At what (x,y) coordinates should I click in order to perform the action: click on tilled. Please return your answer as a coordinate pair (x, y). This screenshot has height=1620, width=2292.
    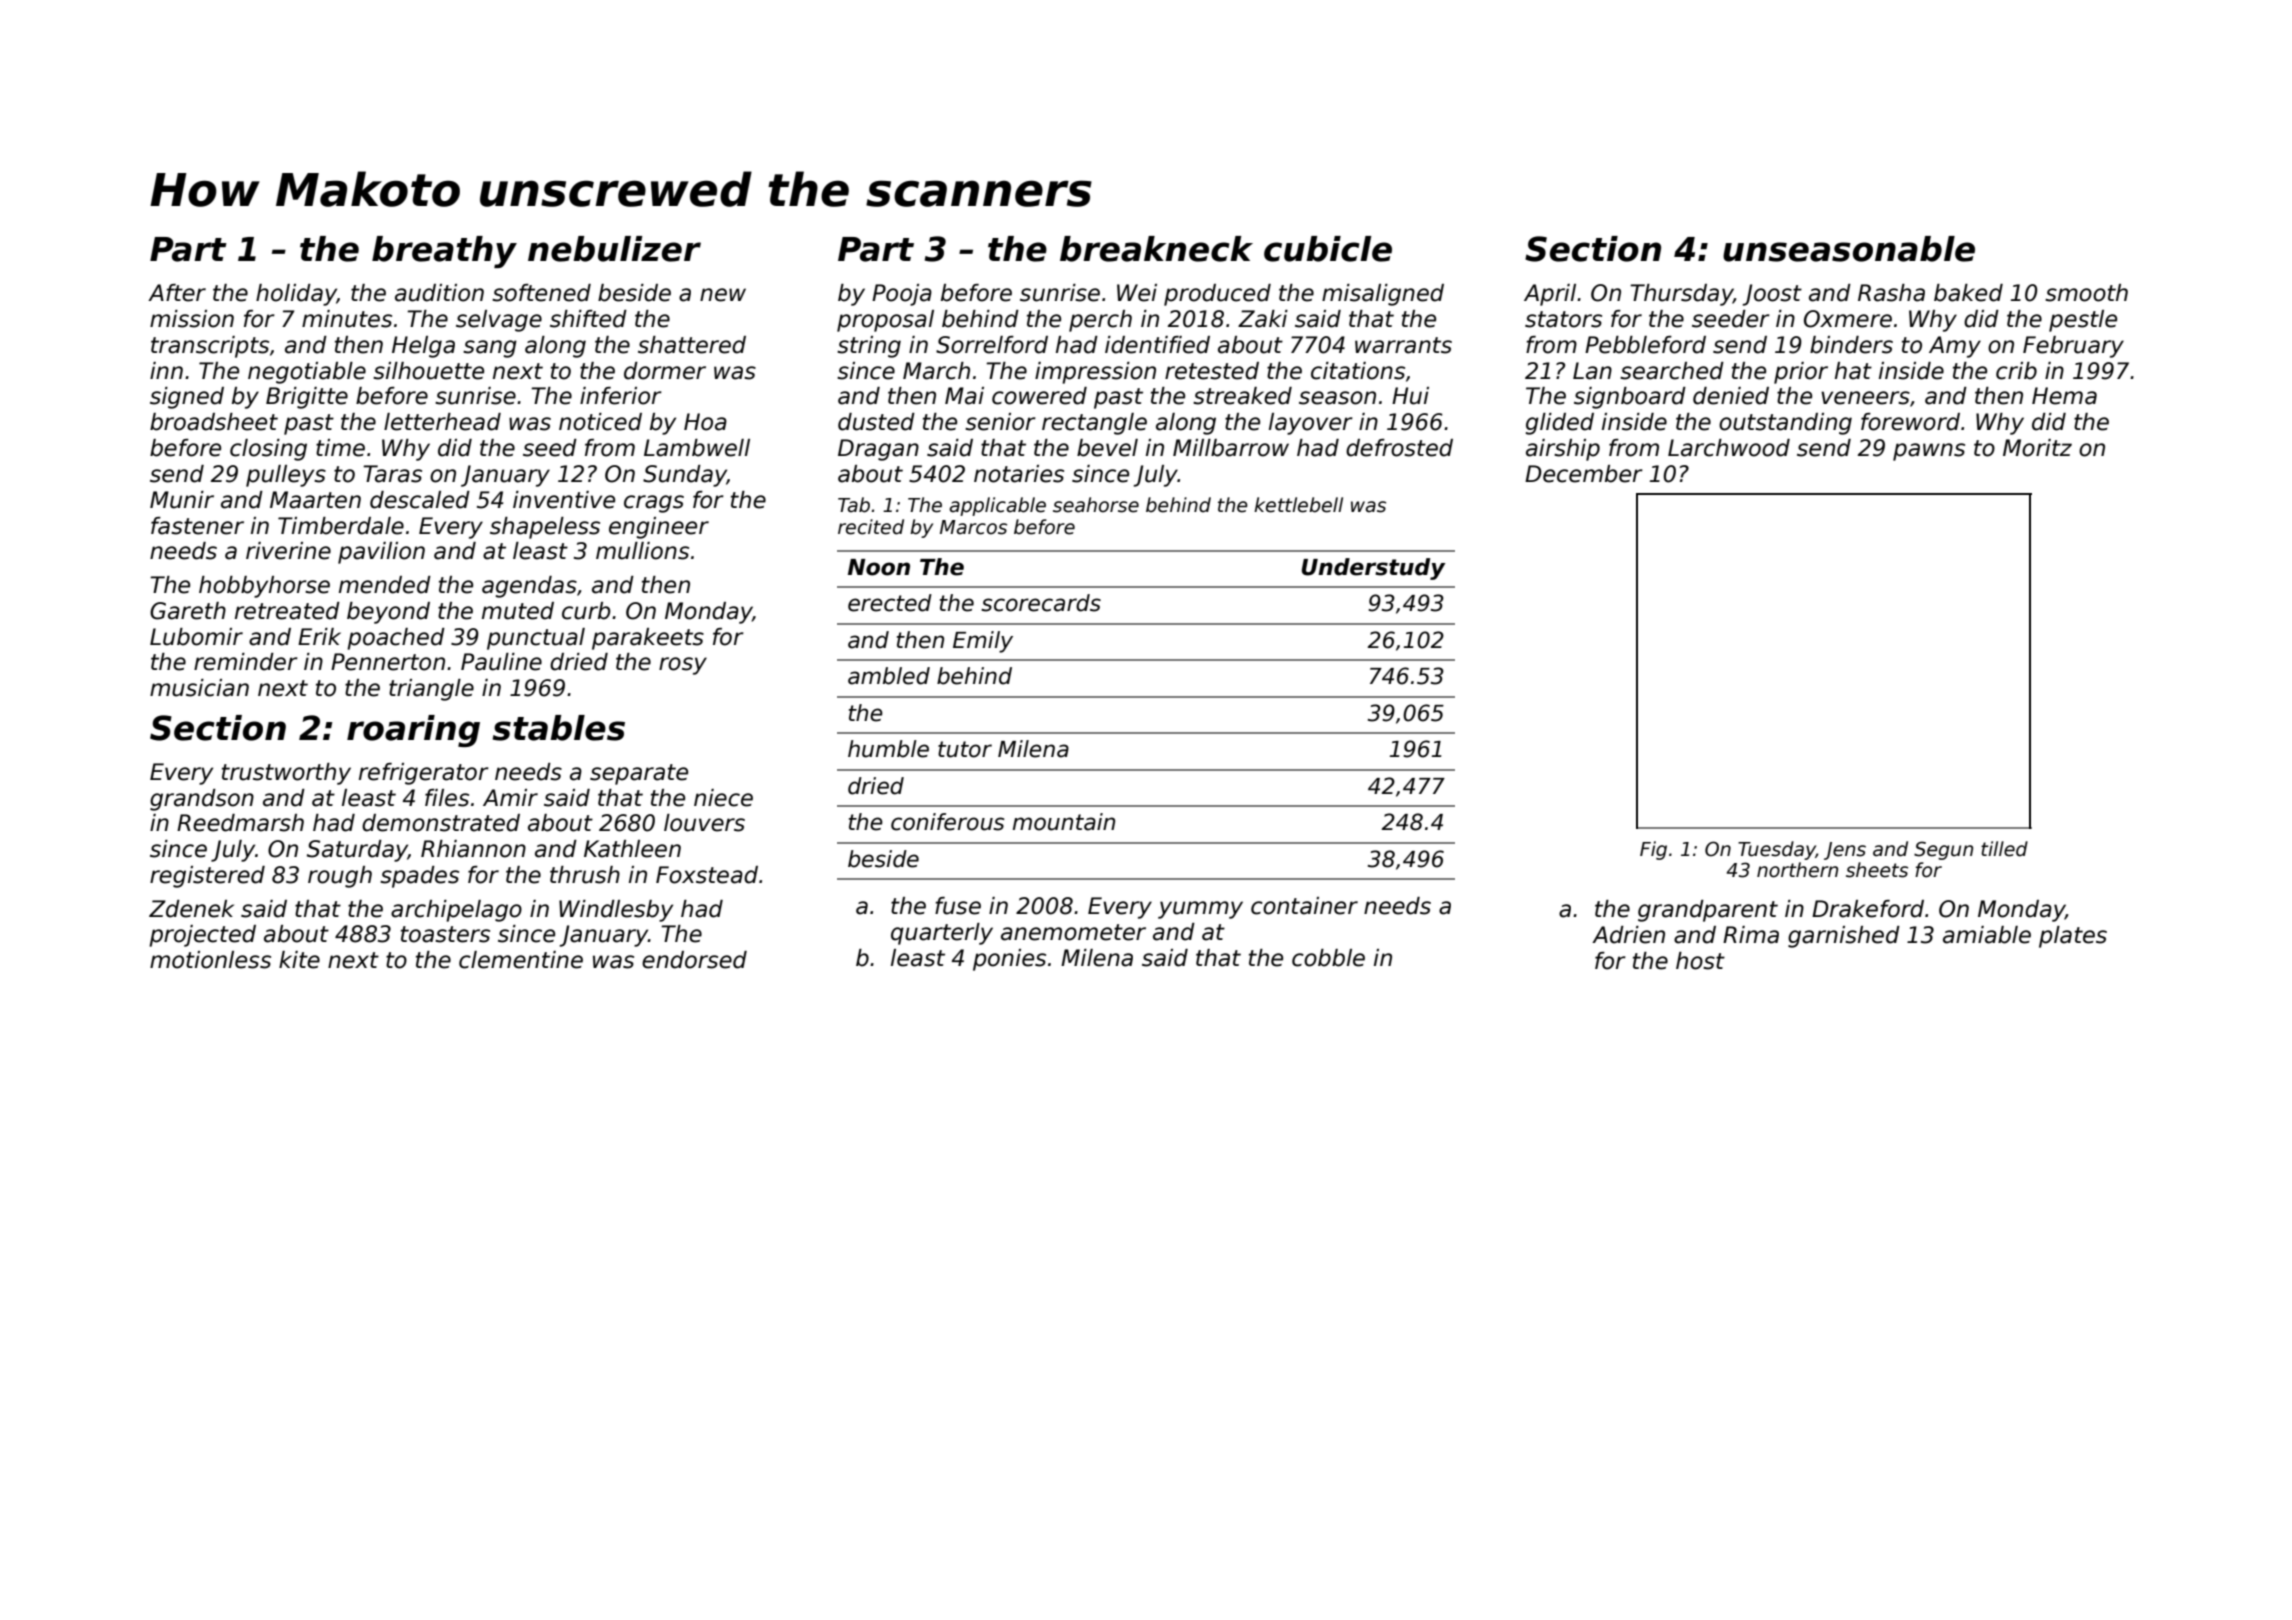
    Looking at the image, I should click on (2004, 849).
